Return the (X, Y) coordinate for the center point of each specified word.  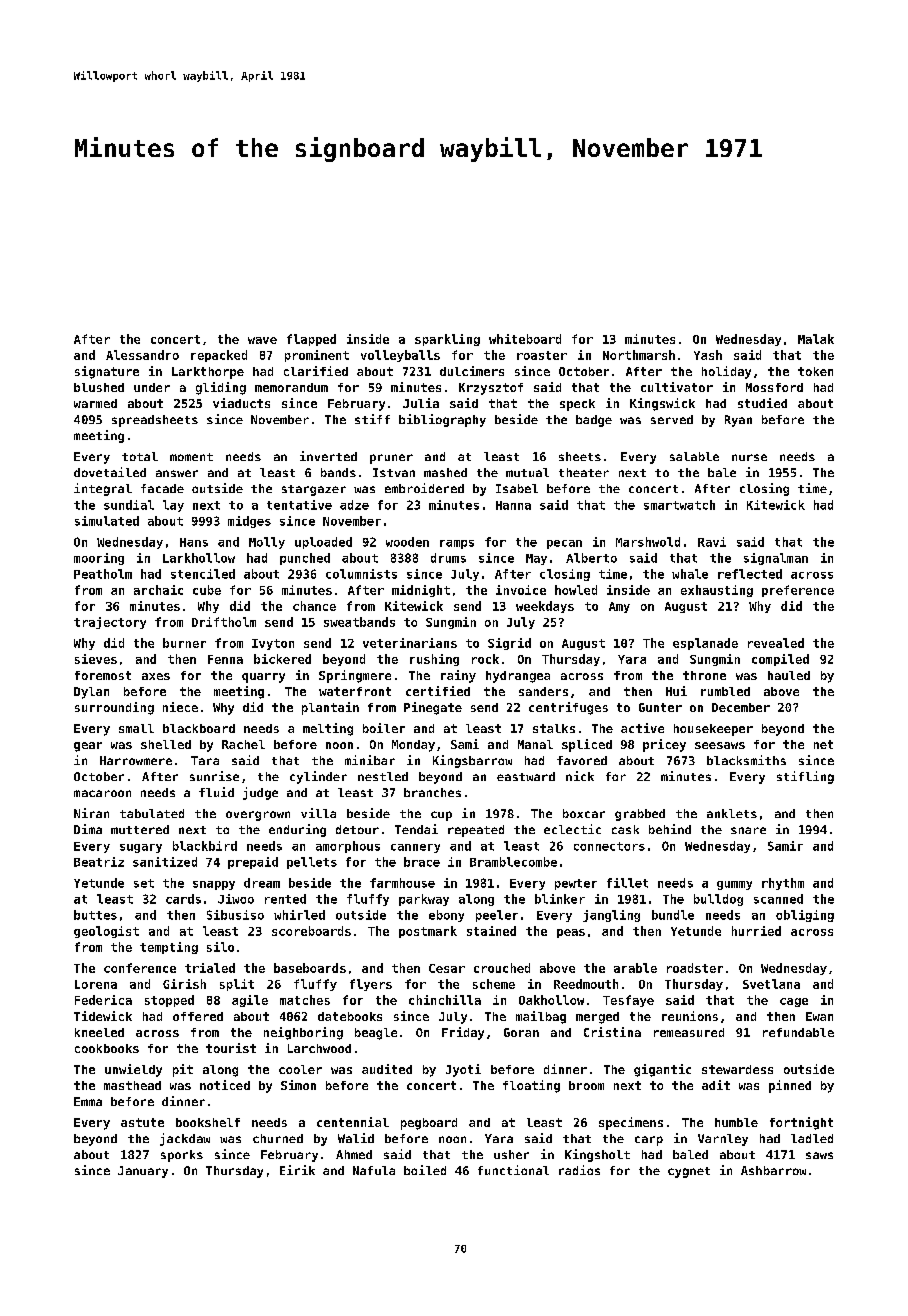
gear (88, 747)
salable (694, 456)
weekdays (545, 607)
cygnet (689, 1172)
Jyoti (463, 1070)
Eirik (297, 1170)
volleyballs (400, 356)
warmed (95, 403)
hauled (789, 675)
